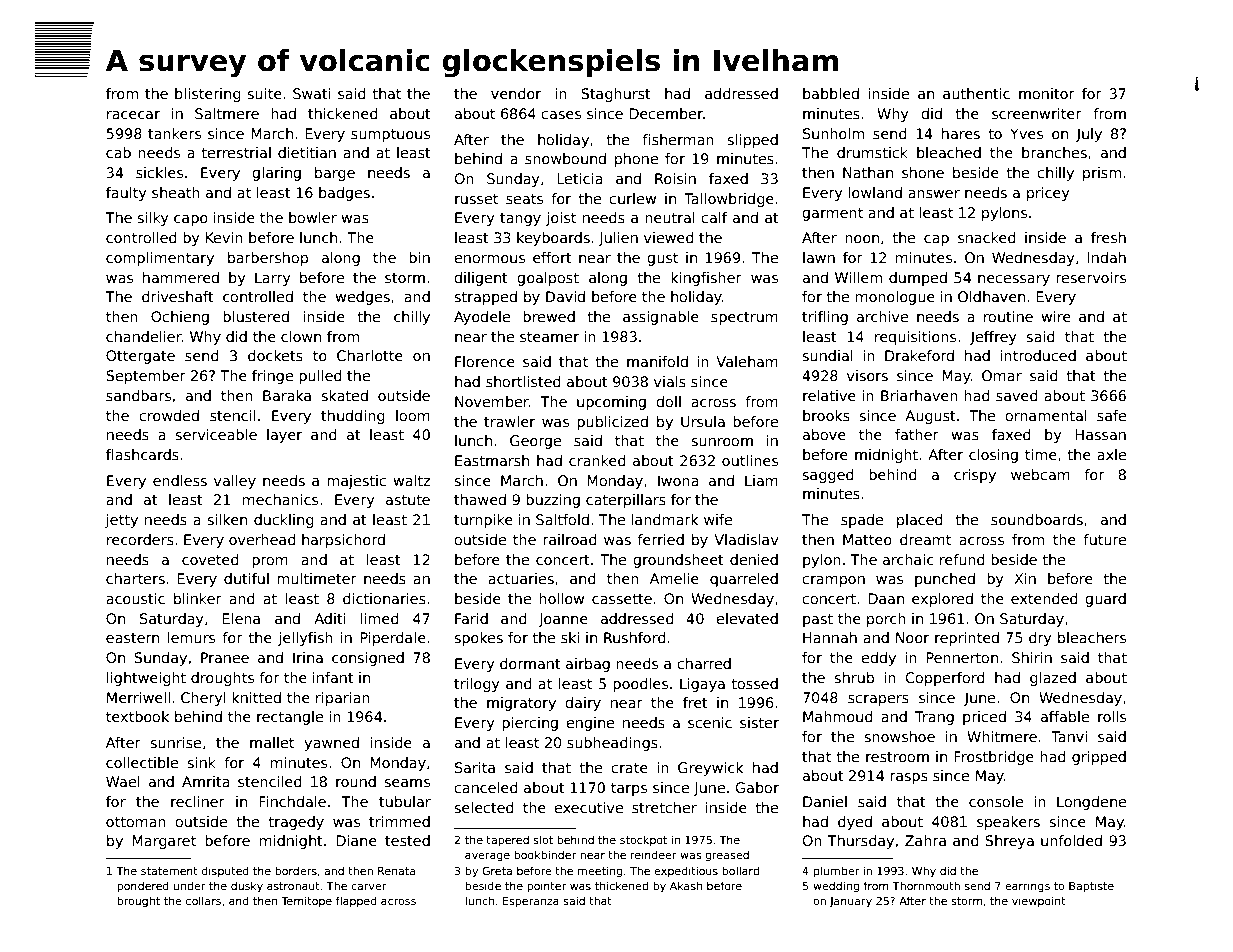  I want to click on flapped, so click(356, 901).
